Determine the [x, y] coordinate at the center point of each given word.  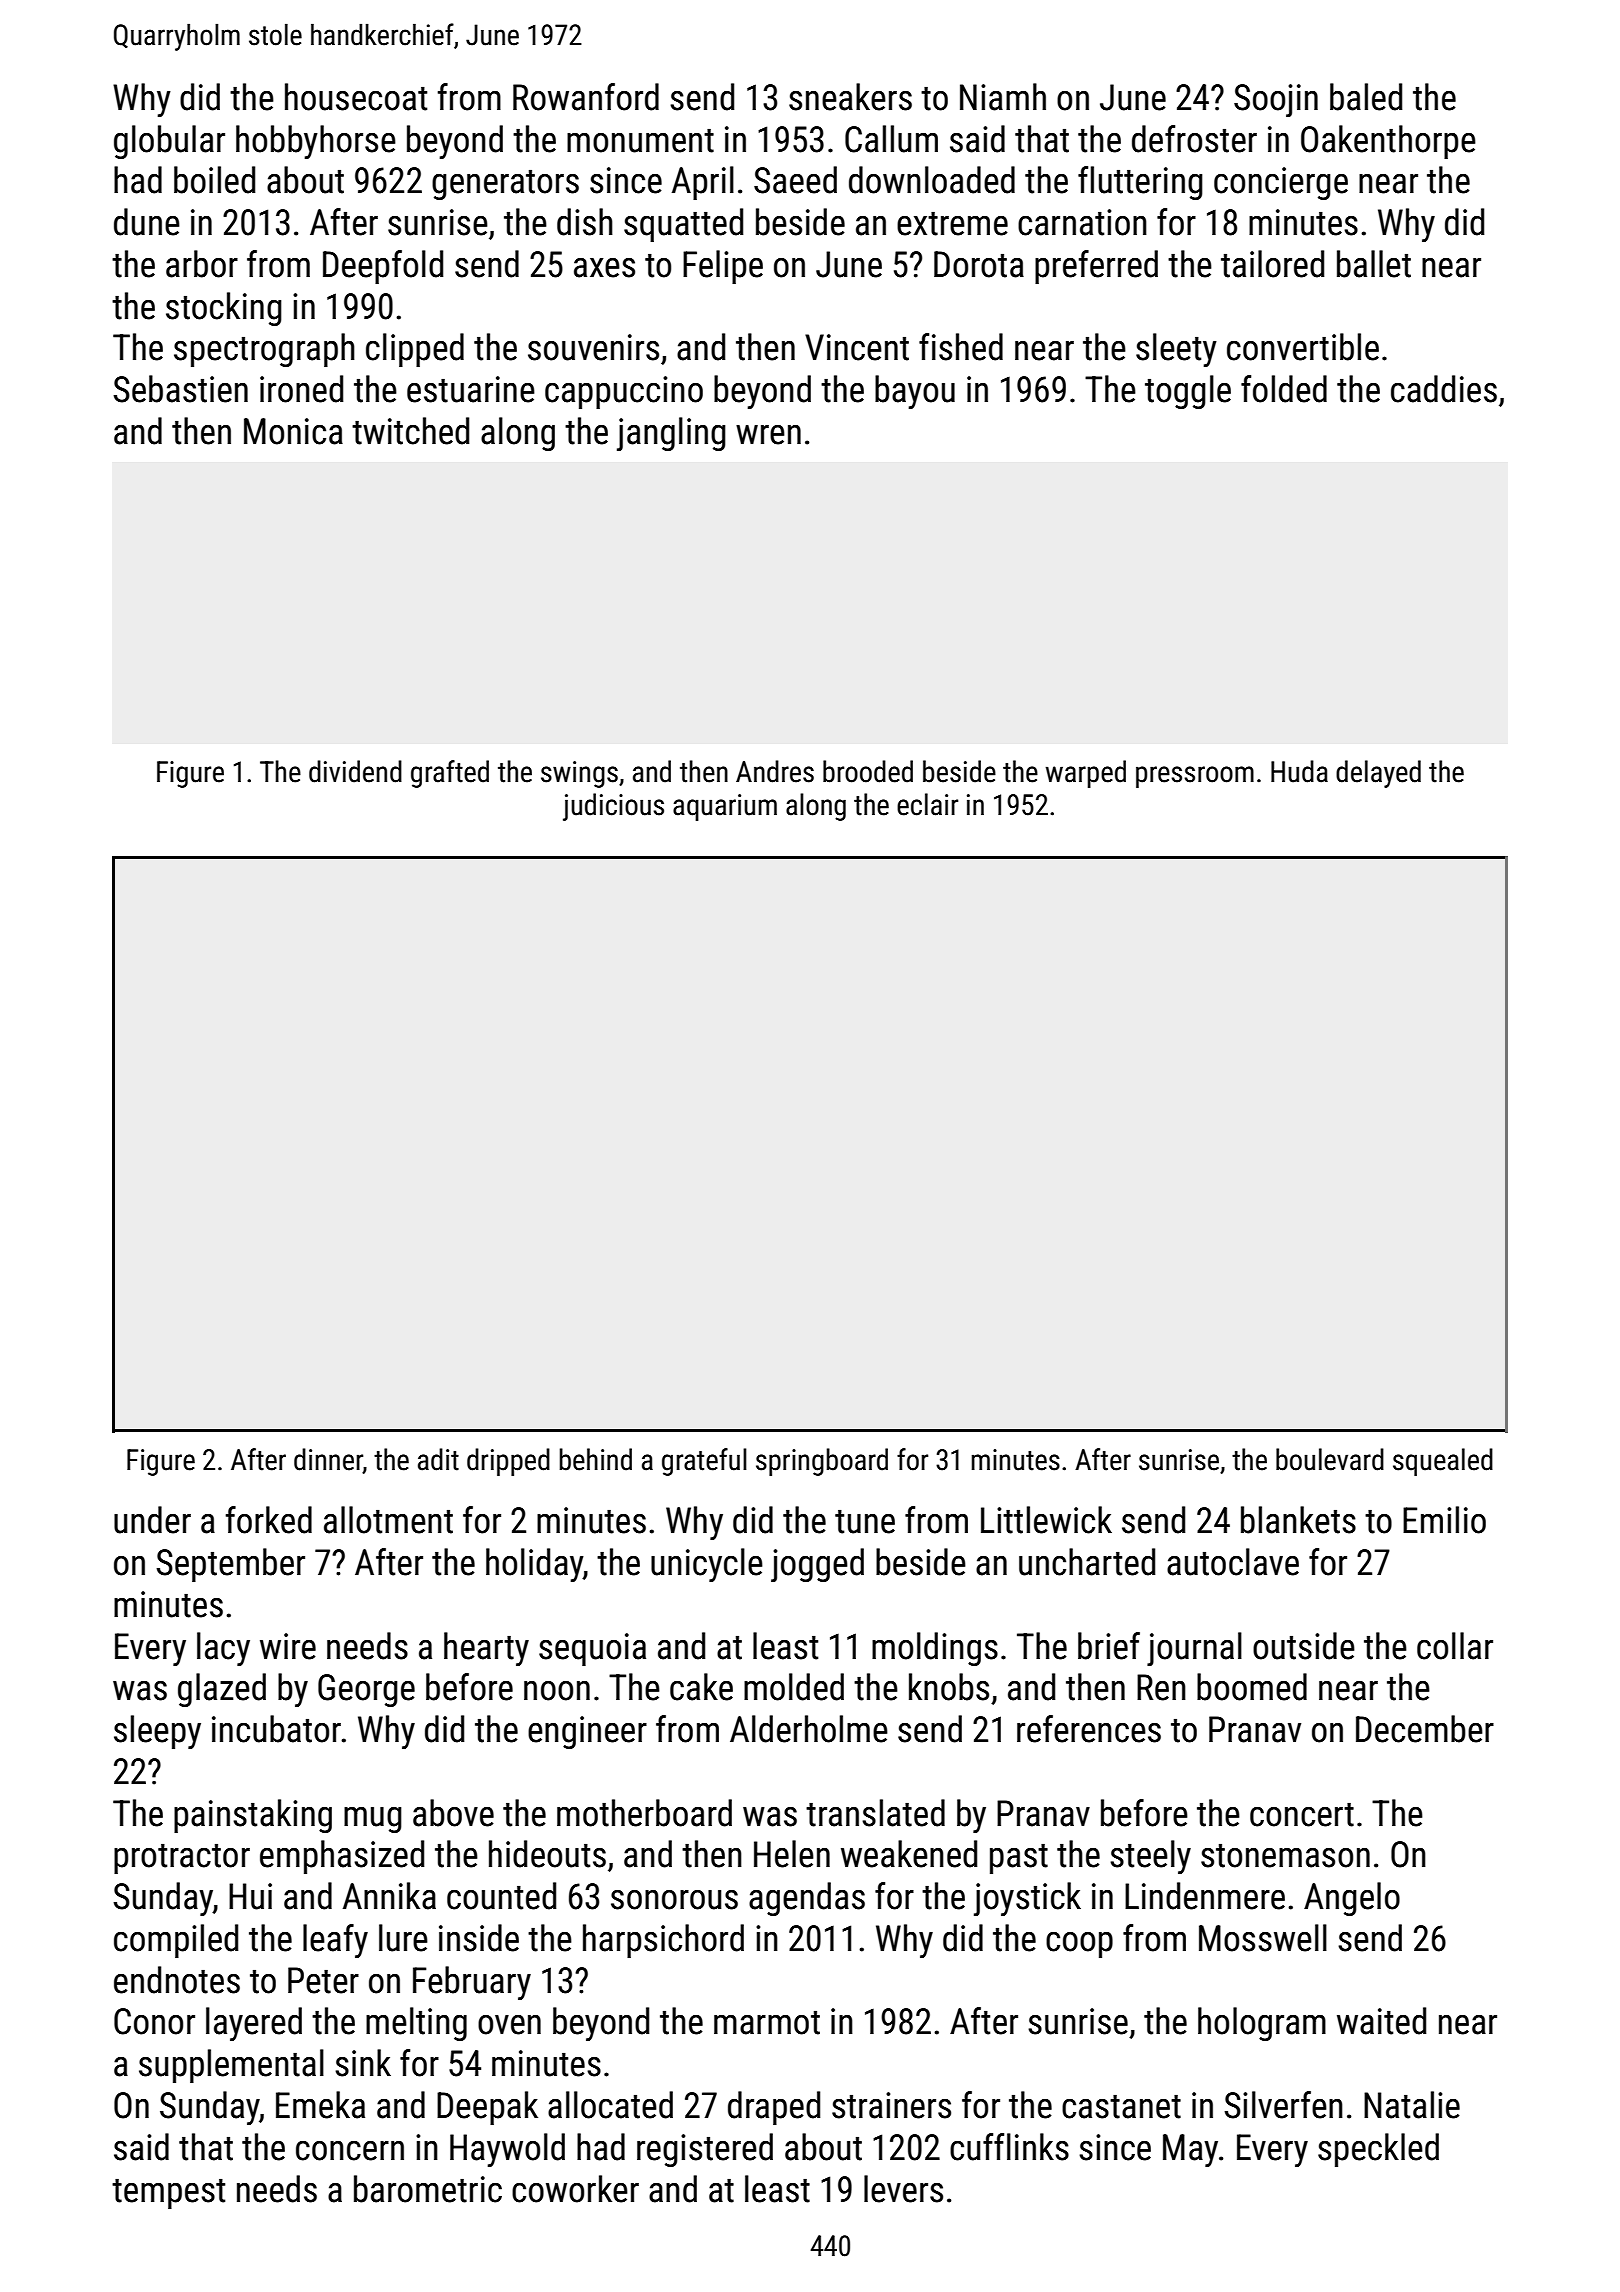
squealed [1443, 1462]
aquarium [725, 807]
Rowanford [586, 97]
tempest [168, 2193]
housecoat [356, 97]
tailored [1272, 264]
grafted [450, 774]
